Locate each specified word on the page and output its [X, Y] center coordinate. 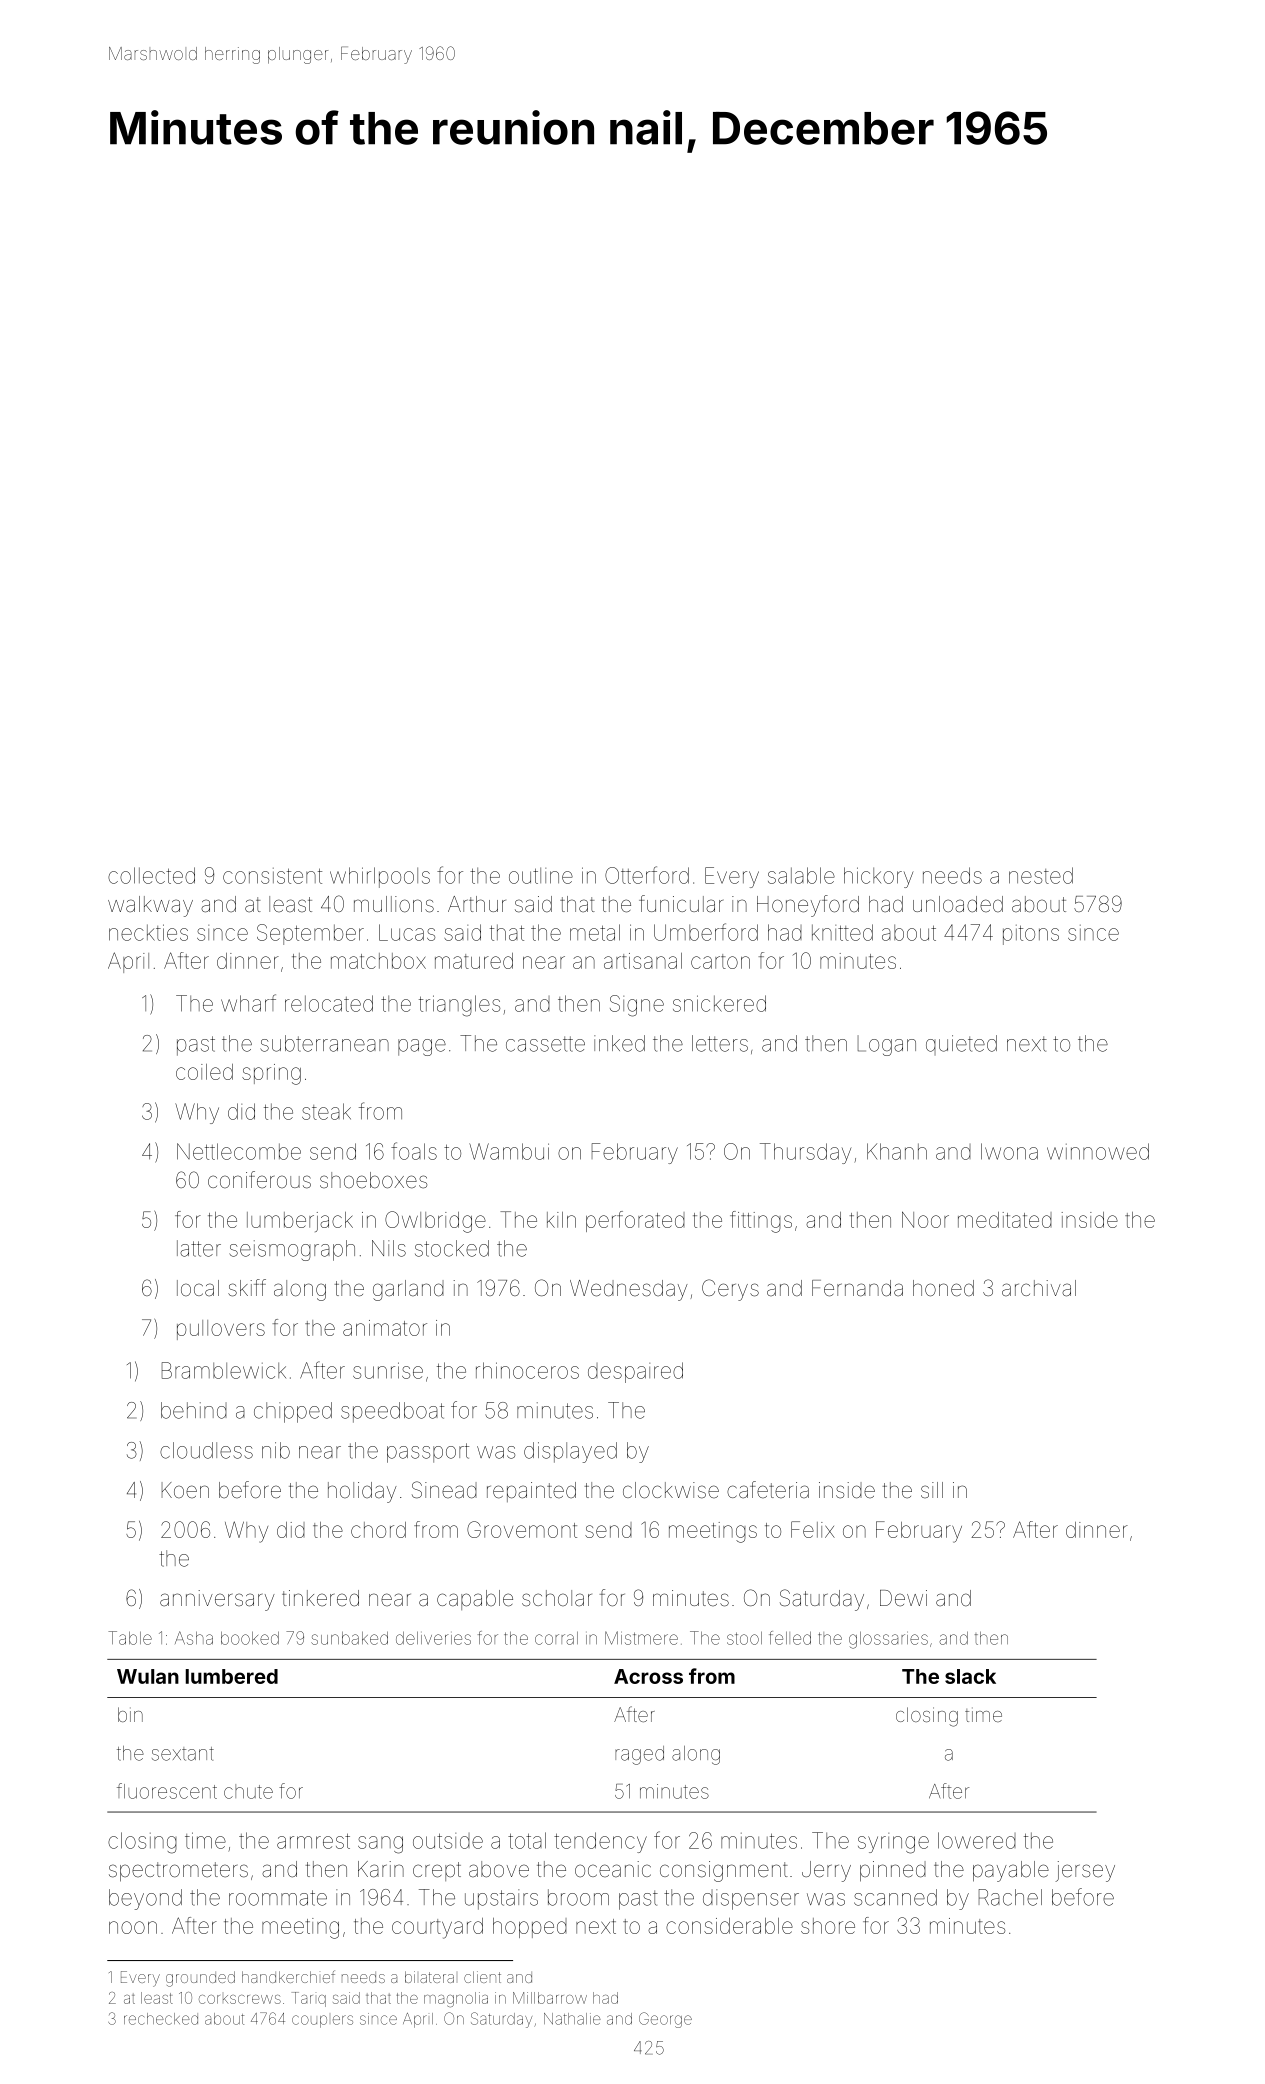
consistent [272, 876]
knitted [842, 932]
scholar [557, 1598]
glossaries [888, 1640]
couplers [322, 2021]
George [665, 2020]
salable [801, 875]
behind [194, 1410]
